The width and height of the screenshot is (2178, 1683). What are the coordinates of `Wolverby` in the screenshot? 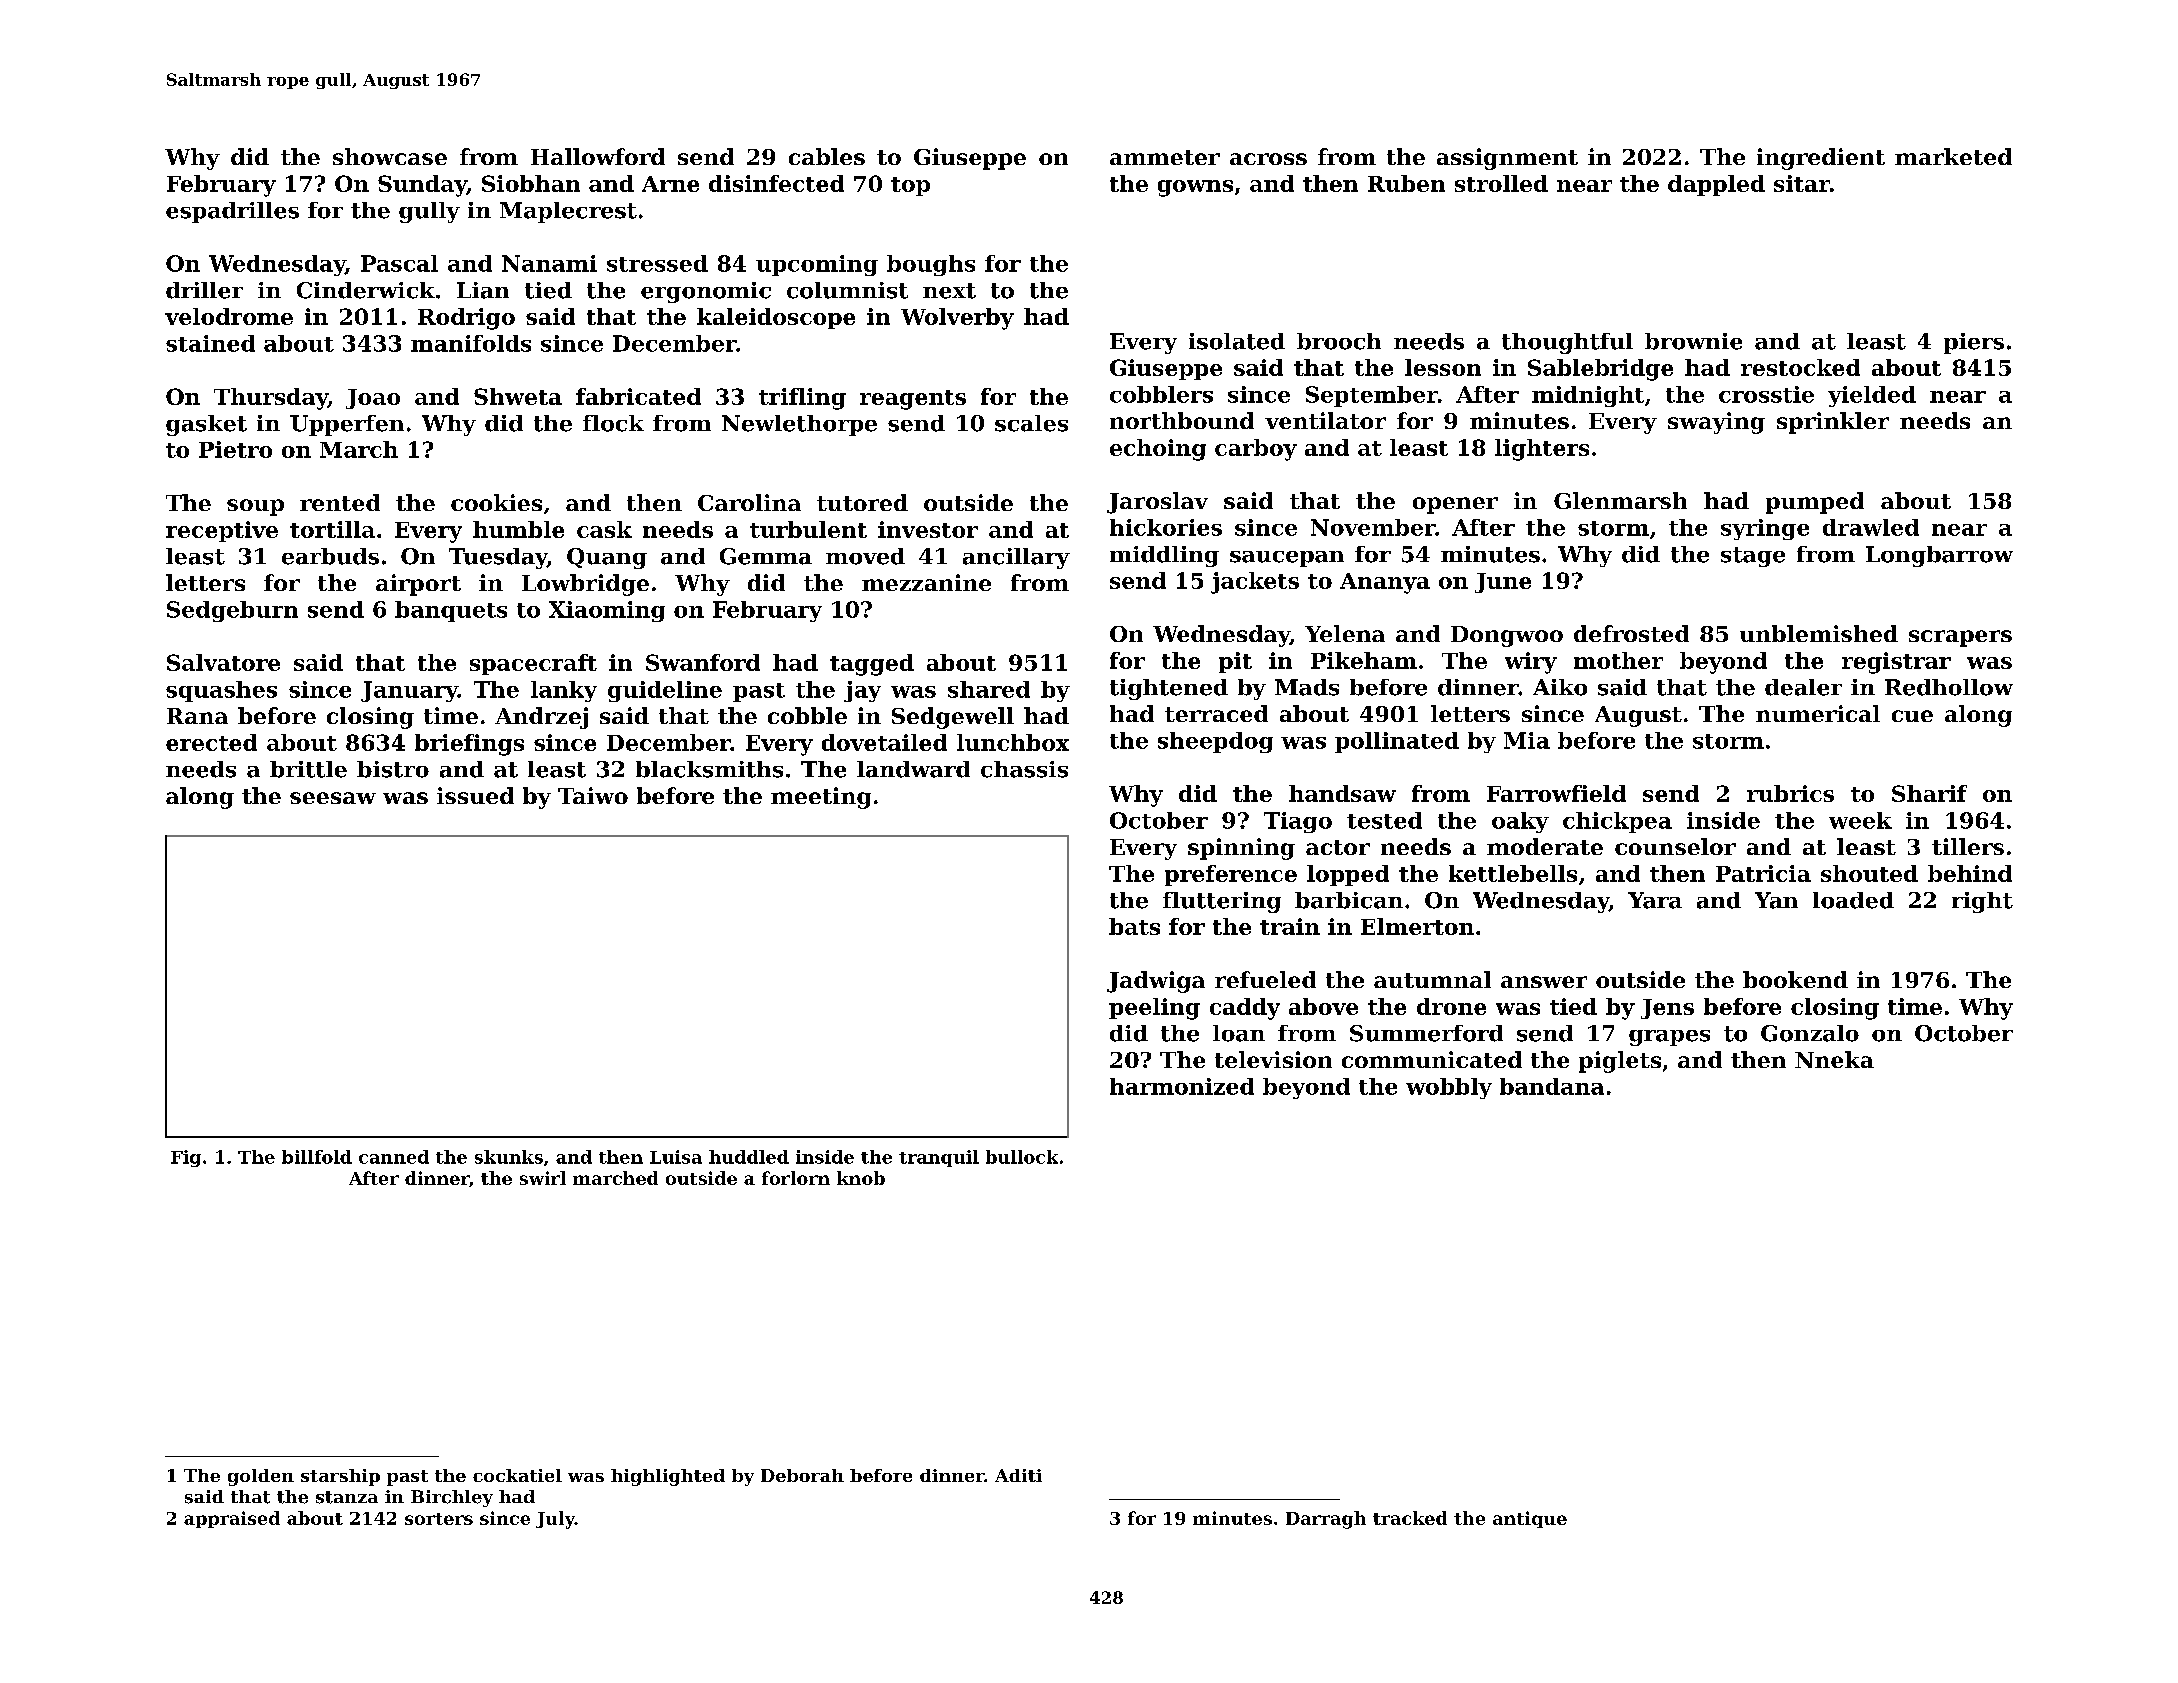 It's located at (957, 319).
